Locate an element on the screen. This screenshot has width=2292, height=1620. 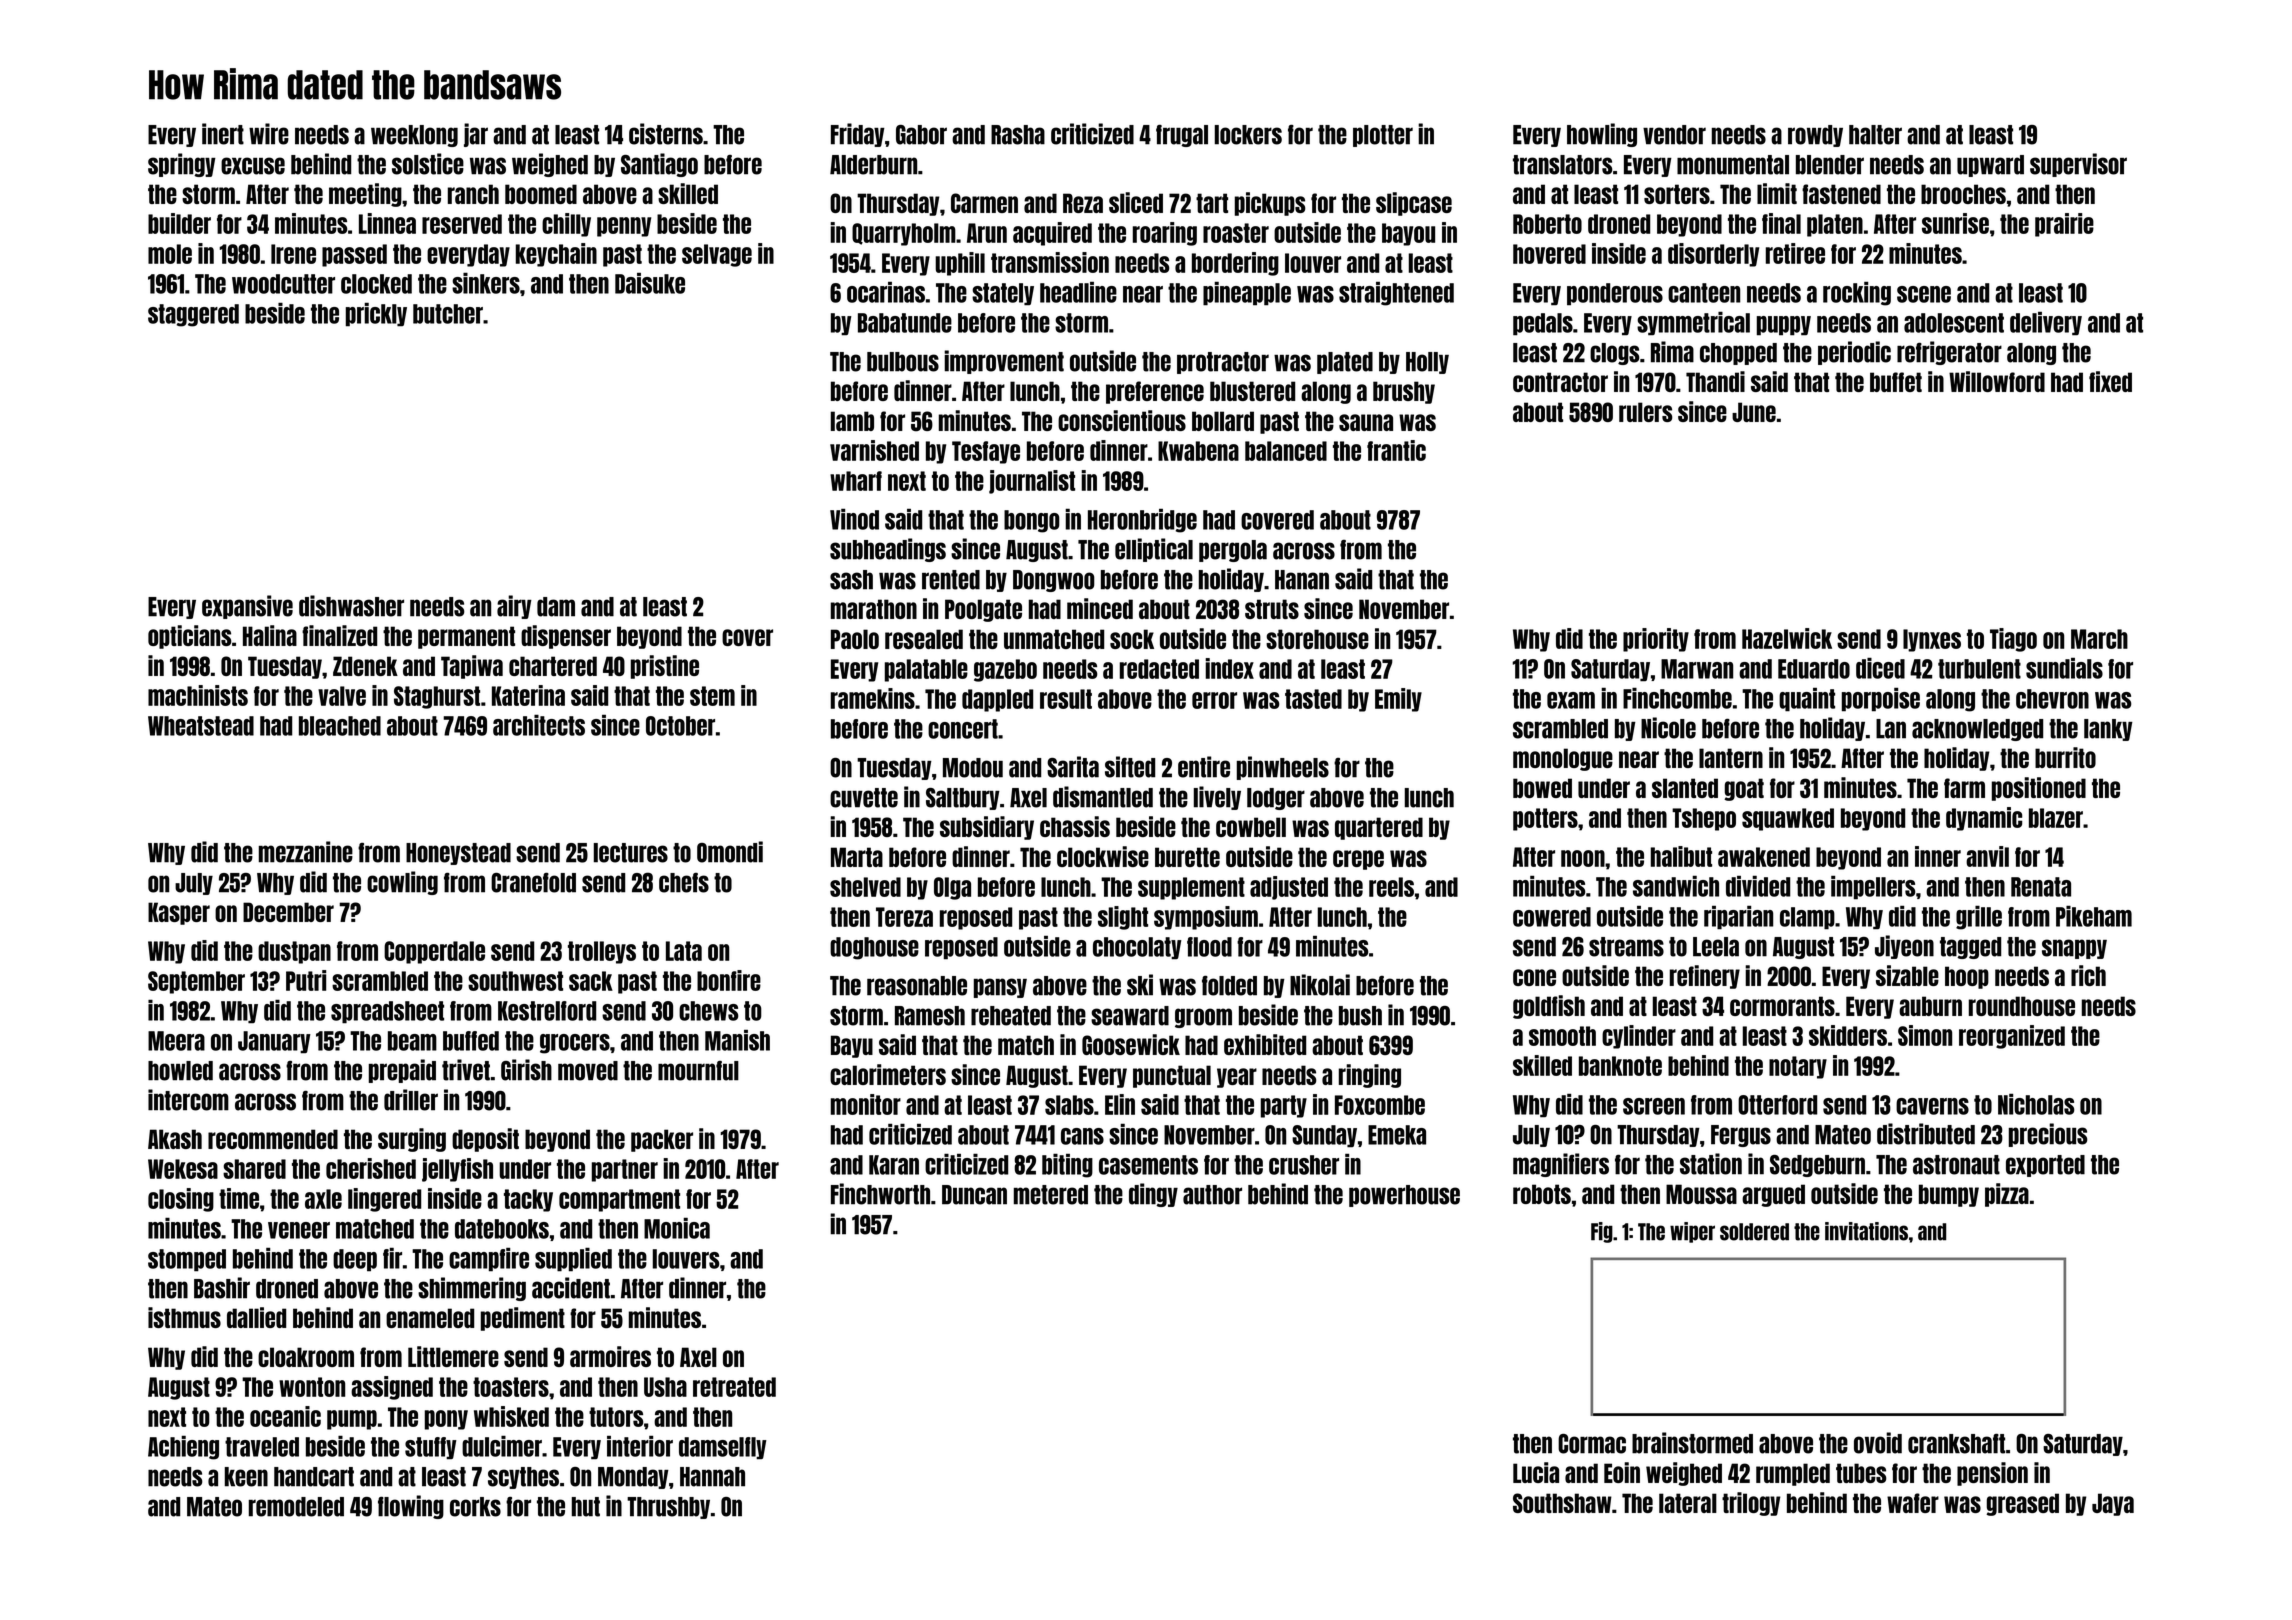
rowdy is located at coordinates (1815, 136).
